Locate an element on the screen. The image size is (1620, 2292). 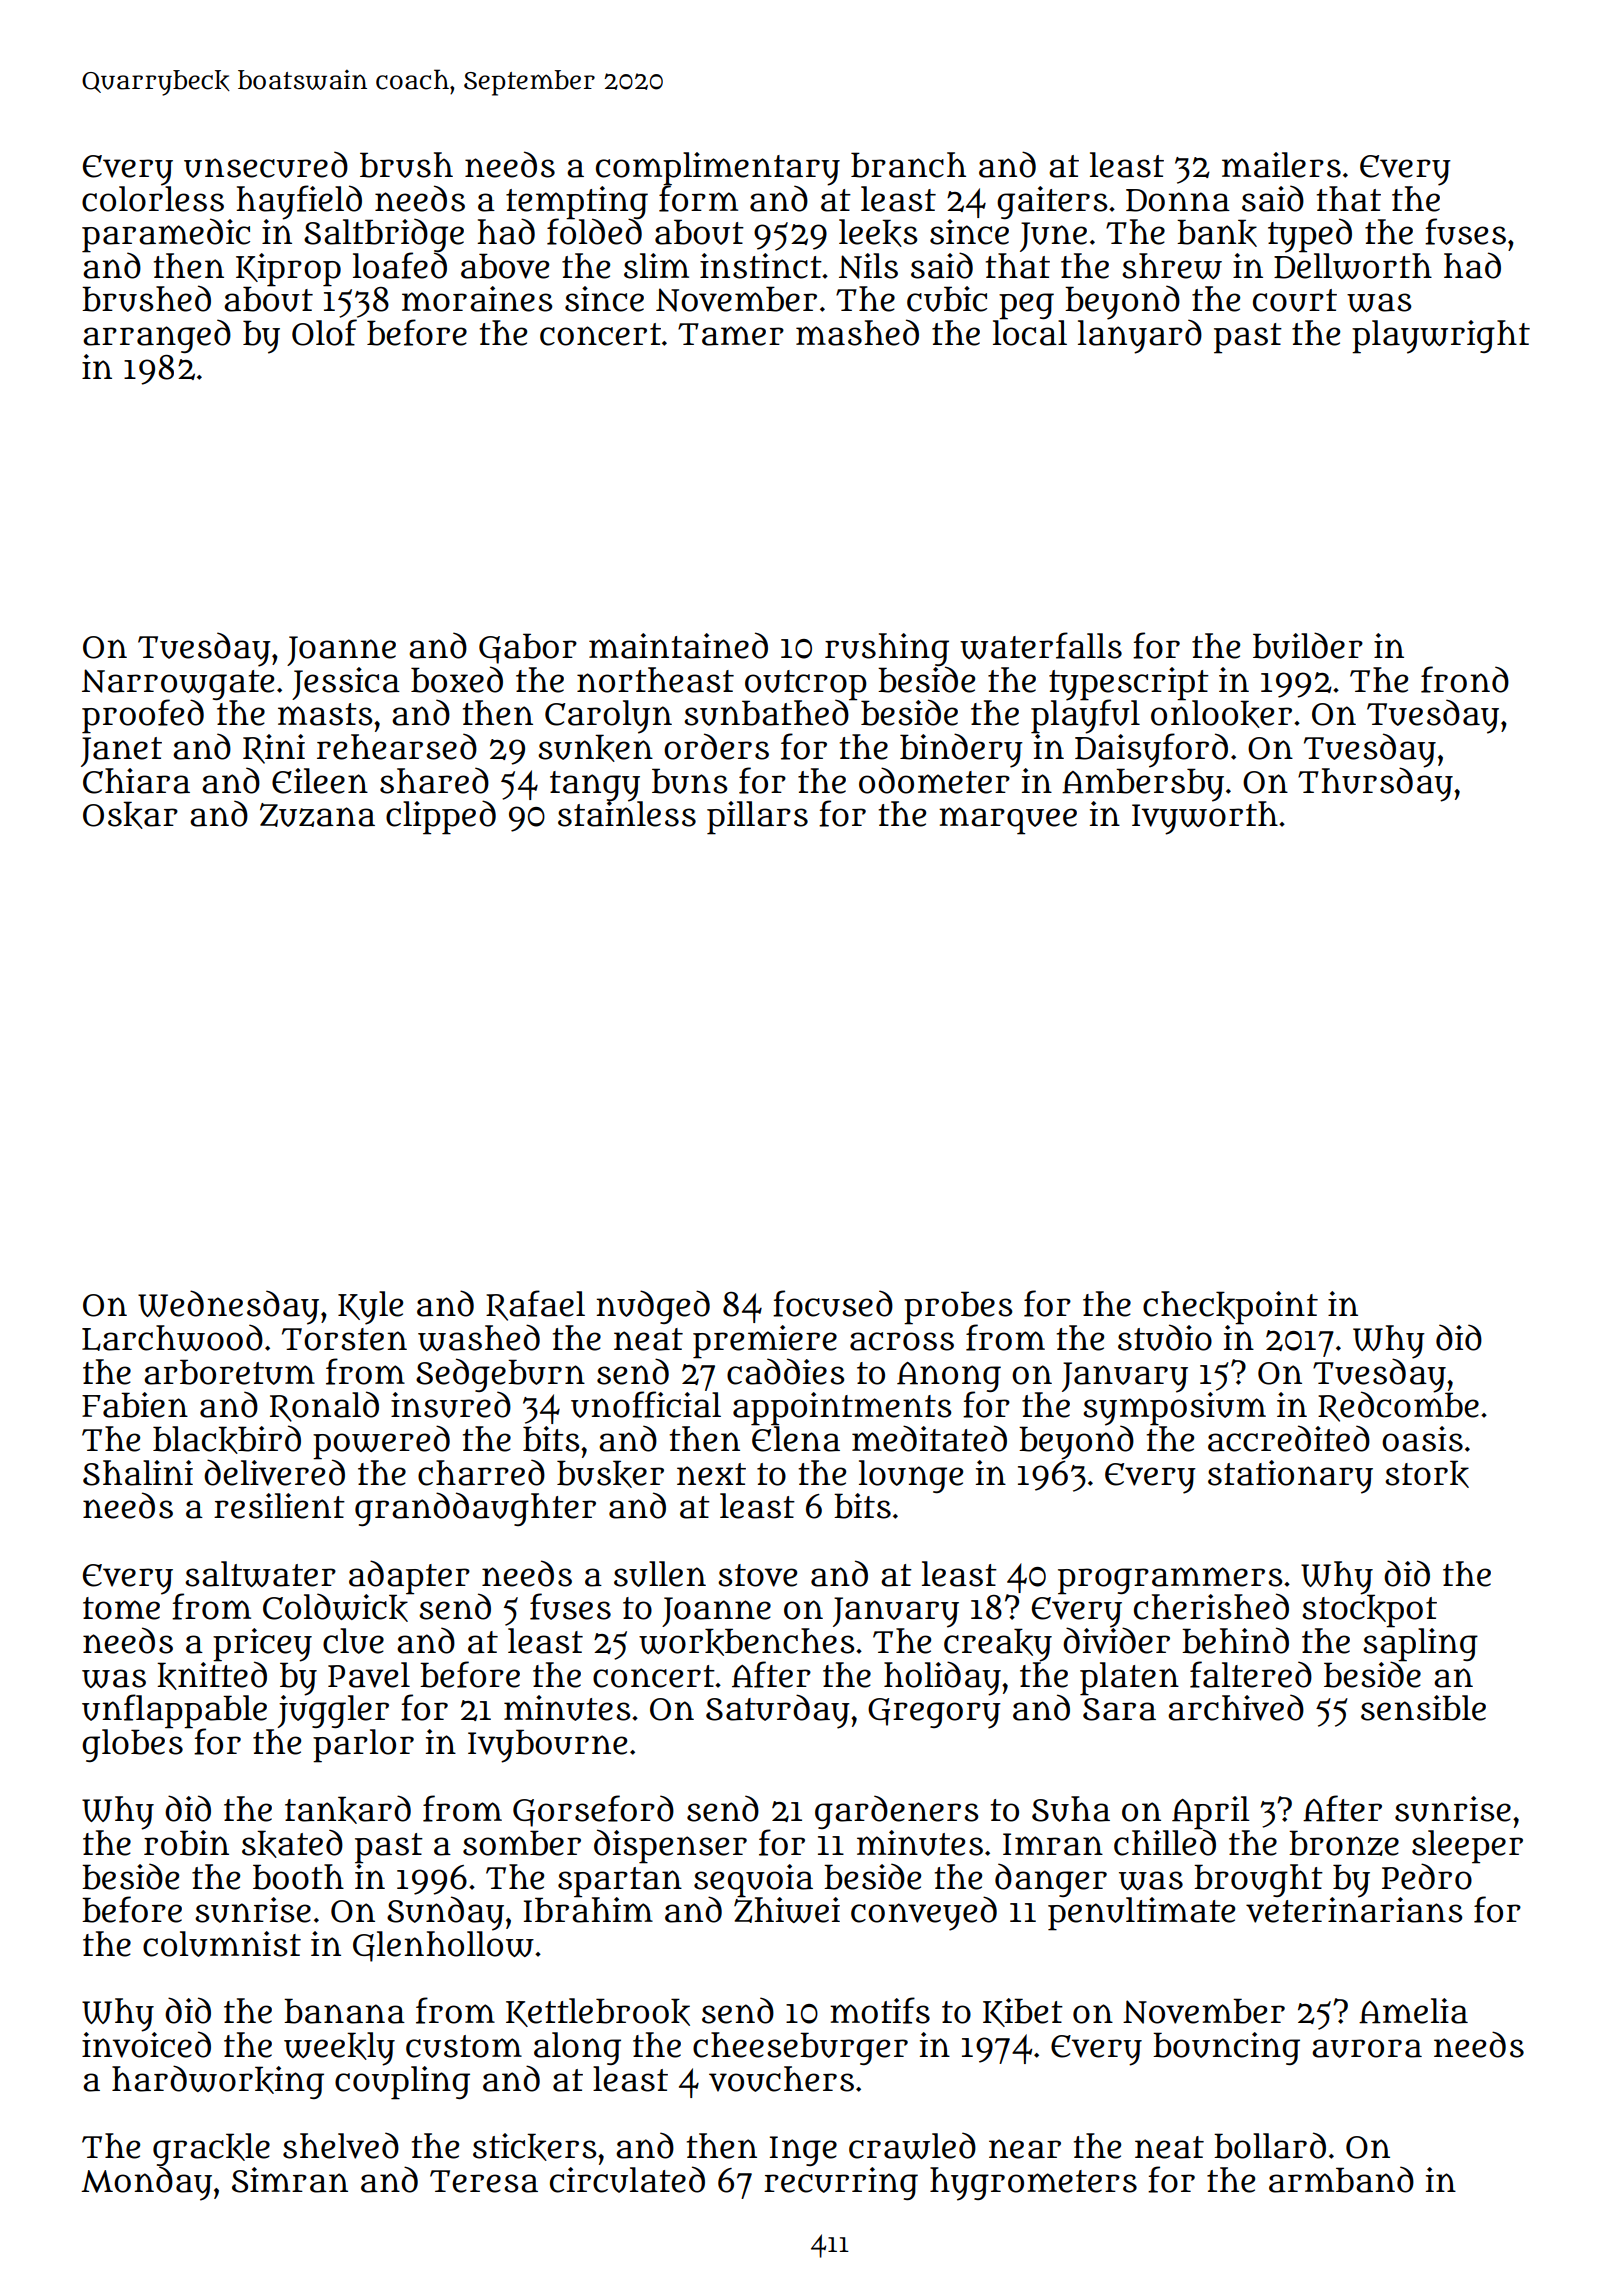
armband is located at coordinates (1341, 2179).
